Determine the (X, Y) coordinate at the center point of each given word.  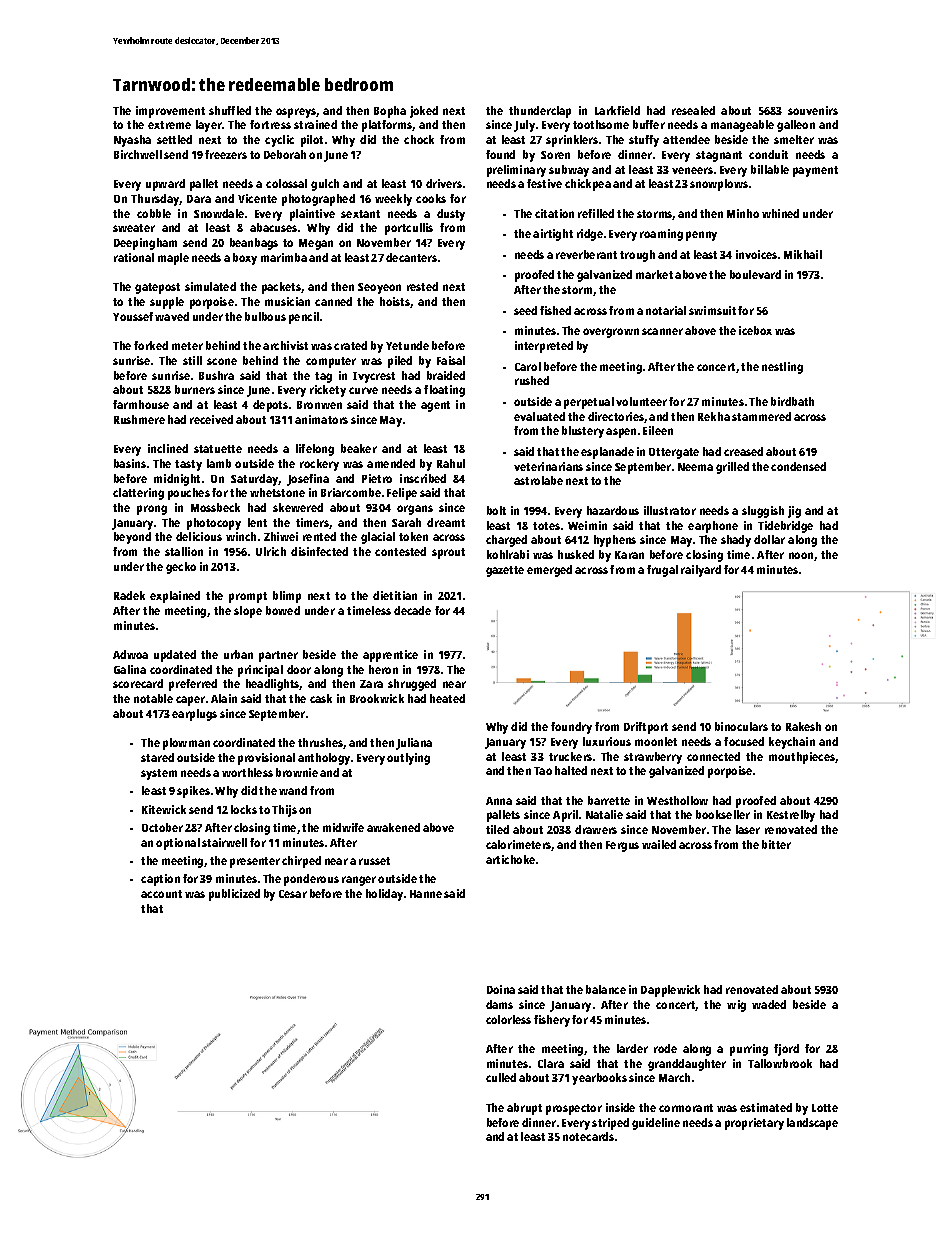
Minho (743, 213)
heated (447, 698)
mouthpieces (802, 758)
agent (435, 406)
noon (801, 555)
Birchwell (138, 154)
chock (419, 139)
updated (175, 656)
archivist (285, 345)
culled (501, 1077)
